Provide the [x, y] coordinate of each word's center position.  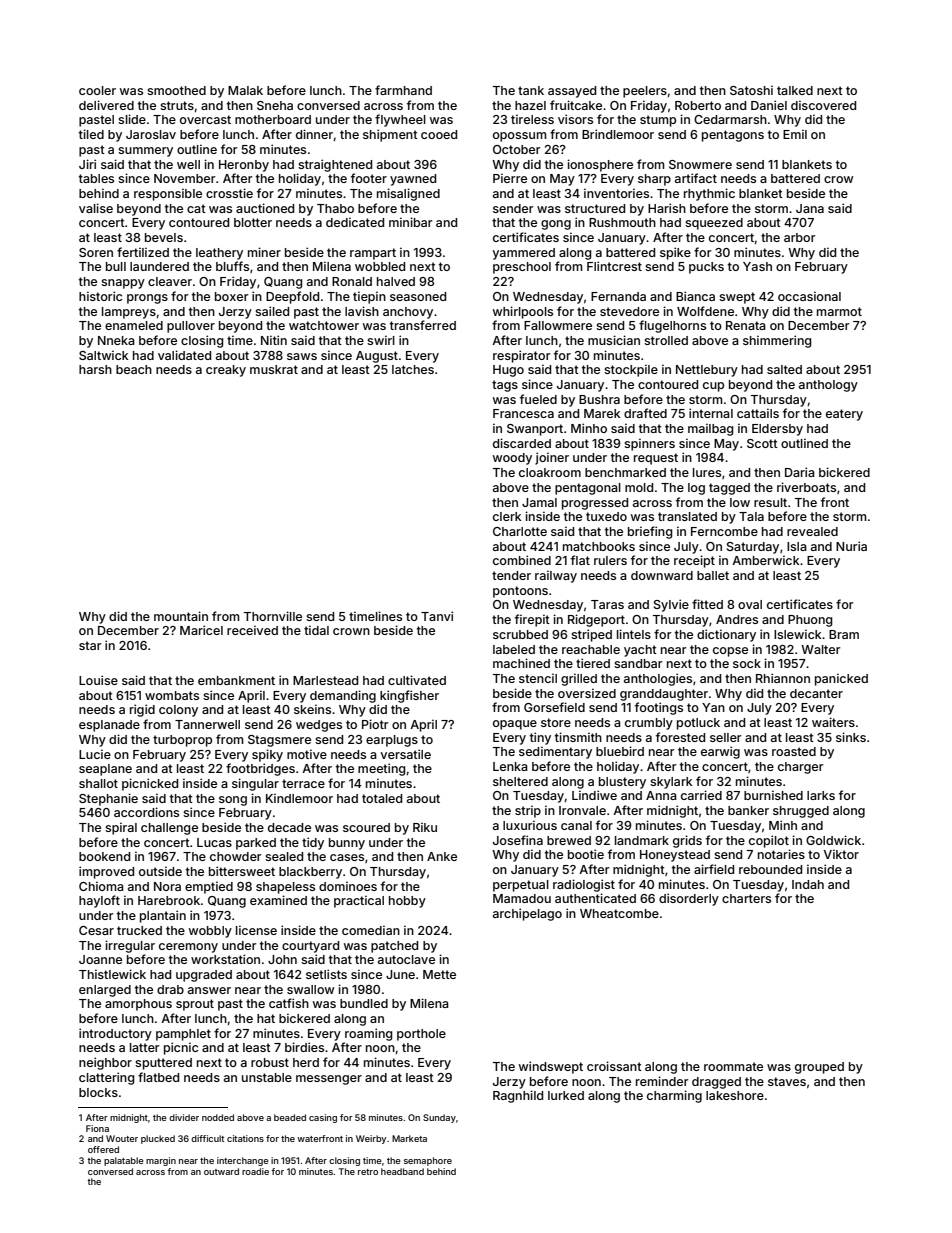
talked [795, 90]
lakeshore [735, 1095]
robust [270, 1062]
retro [368, 1172]
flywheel [400, 120]
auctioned [265, 208]
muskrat [274, 369]
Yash [757, 266]
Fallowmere [558, 325]
